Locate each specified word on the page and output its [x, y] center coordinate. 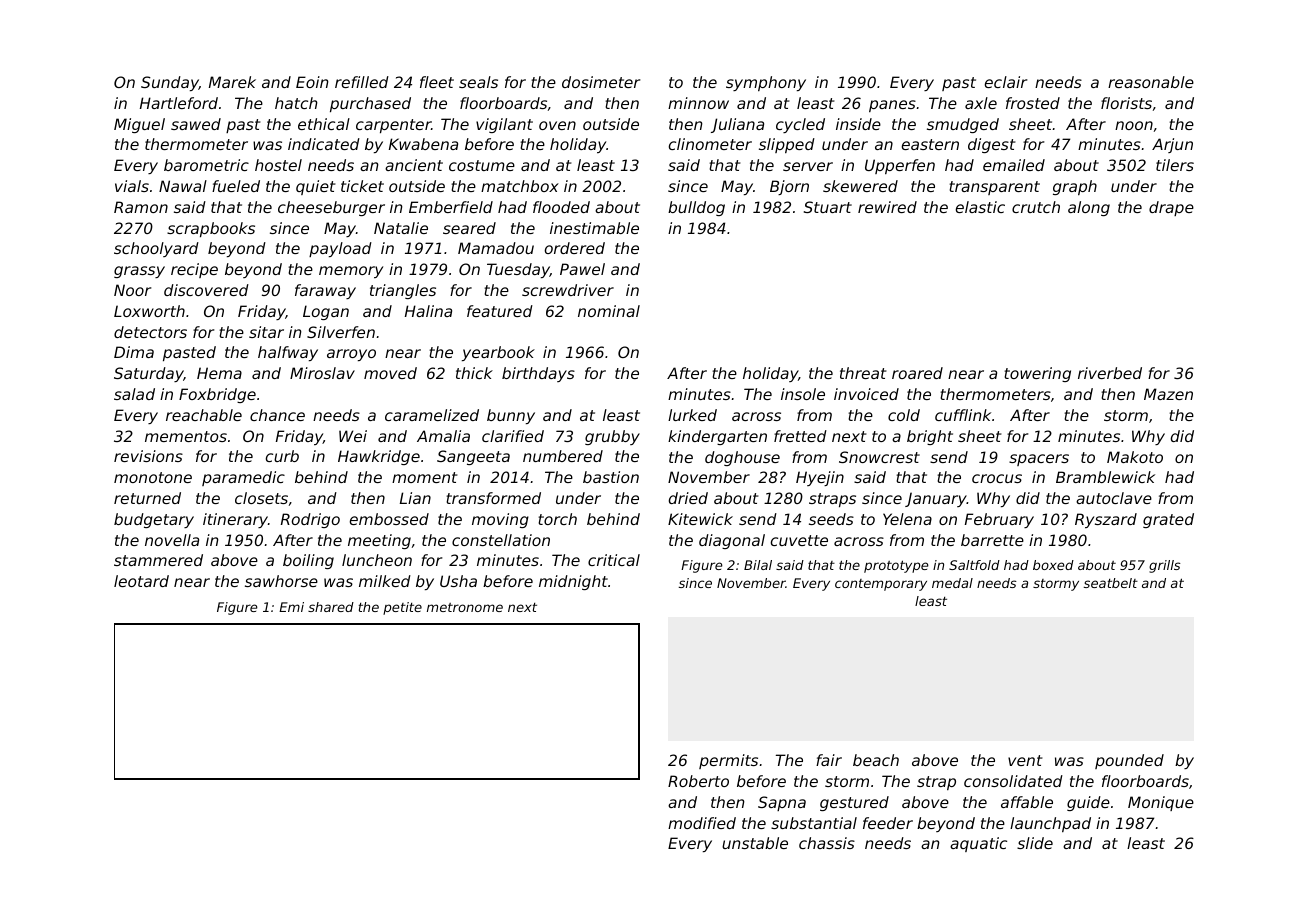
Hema [219, 373]
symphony [766, 83]
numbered [563, 456]
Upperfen [900, 166]
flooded [561, 207]
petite [402, 608]
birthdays [538, 374]
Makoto [1135, 457]
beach [876, 760]
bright [930, 437]
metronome [465, 607]
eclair [1006, 82]
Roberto [698, 781]
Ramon [141, 207]
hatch [296, 103]
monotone [153, 477]
